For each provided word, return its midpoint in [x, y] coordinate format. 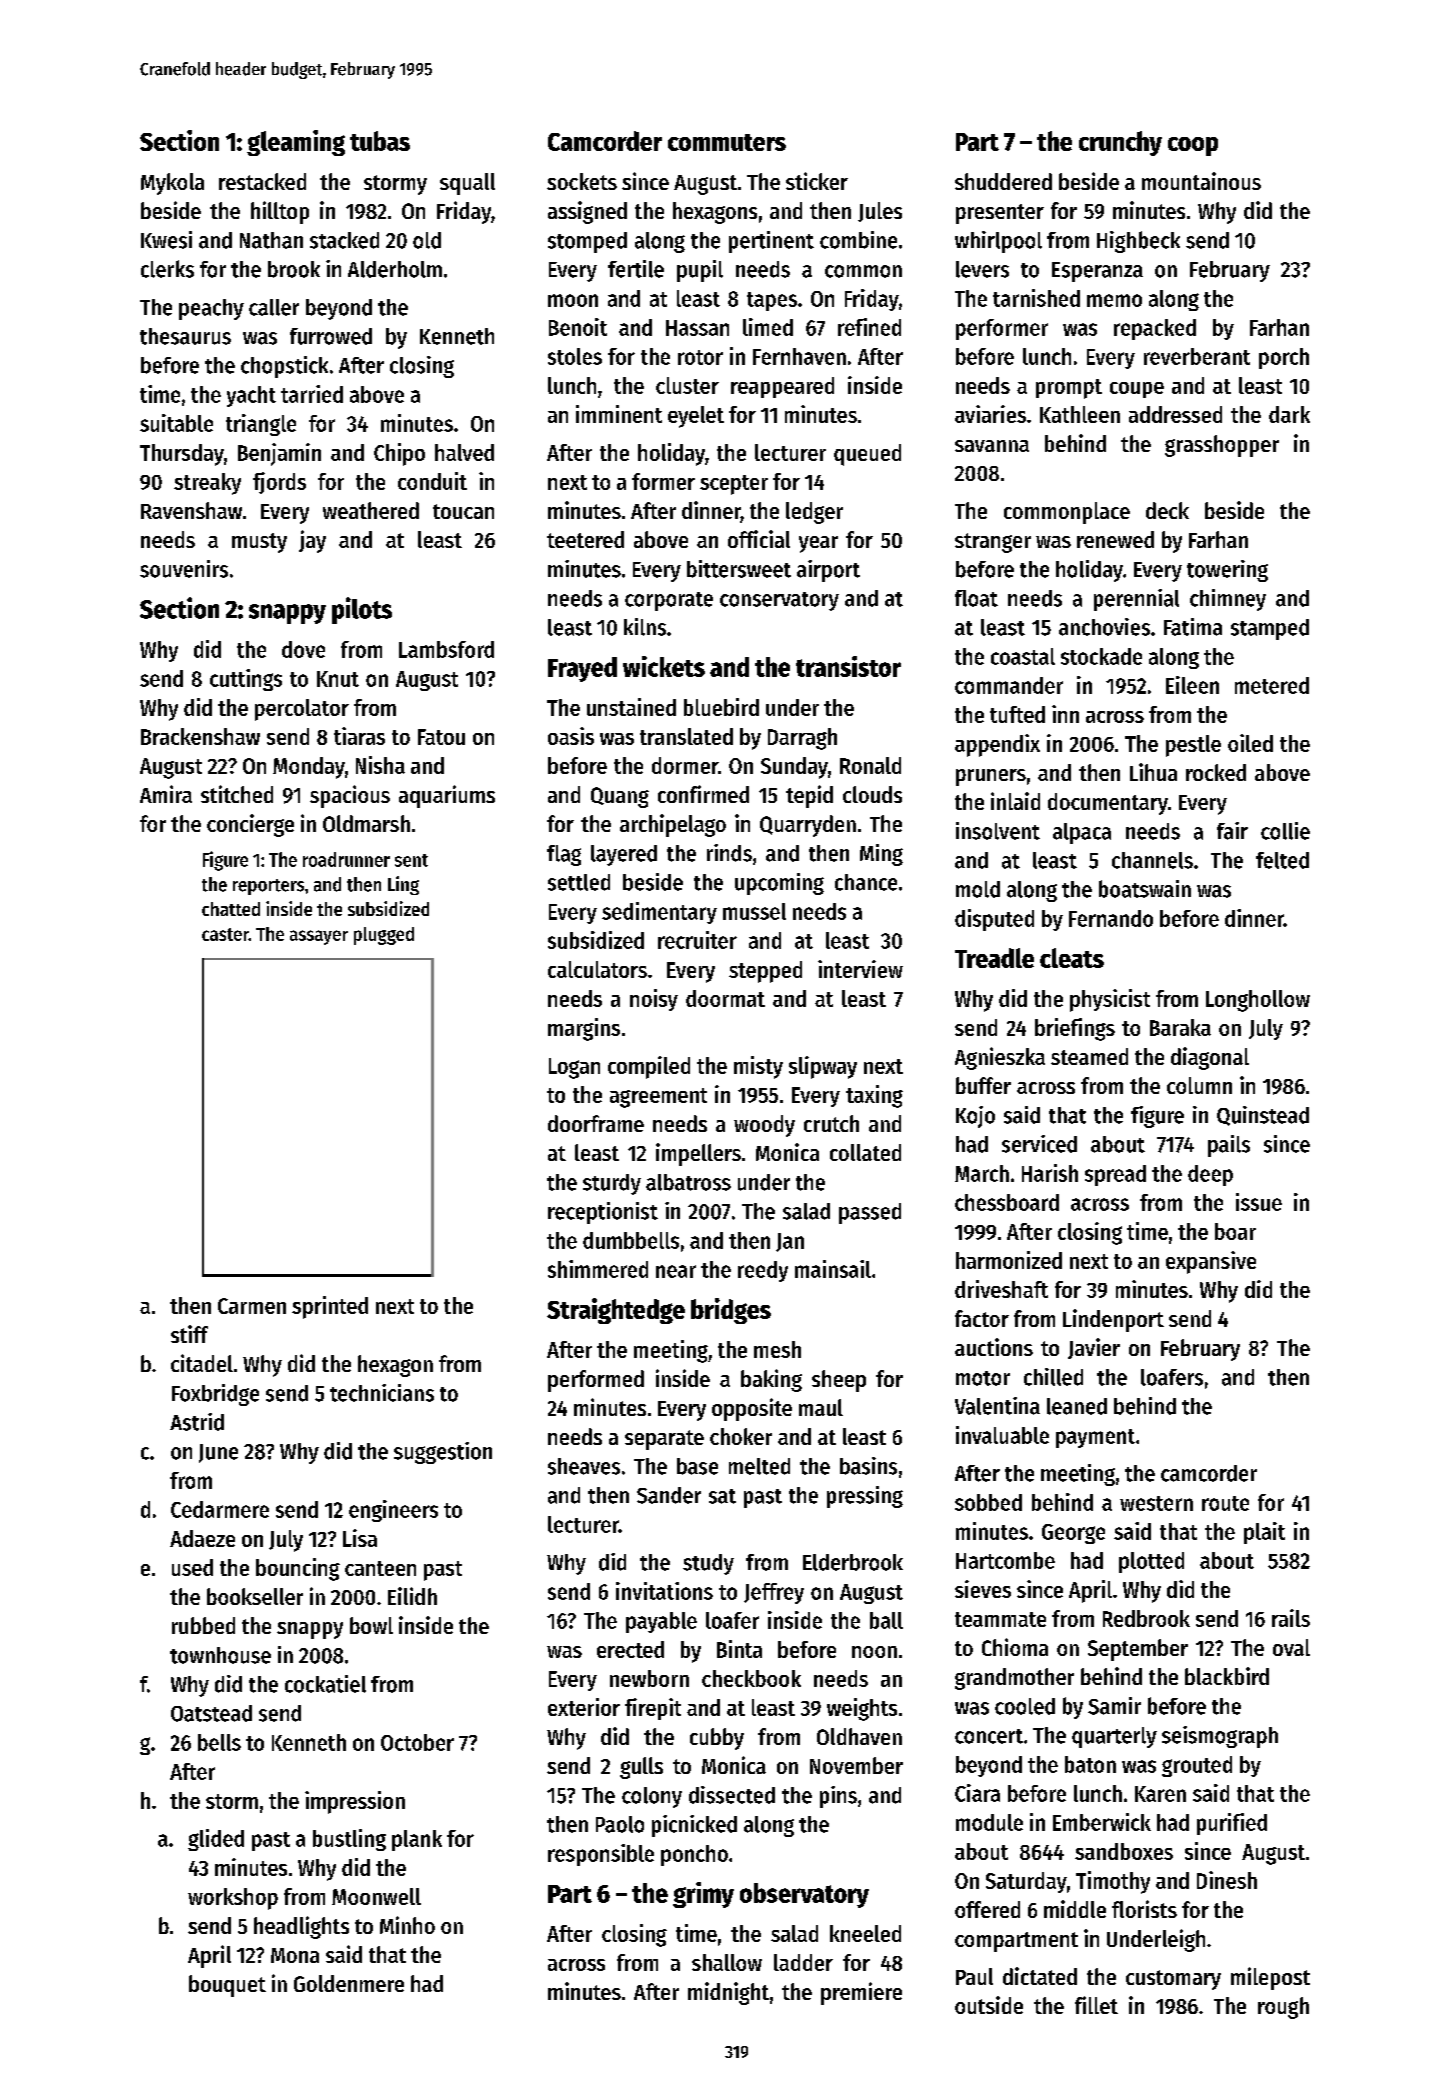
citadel [202, 1363]
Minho [407, 1925]
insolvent [998, 831]
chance [866, 882]
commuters [727, 142]
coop [1193, 146]
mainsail [833, 1269]
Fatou [441, 737]
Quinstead [1263, 1116]
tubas [380, 141]
